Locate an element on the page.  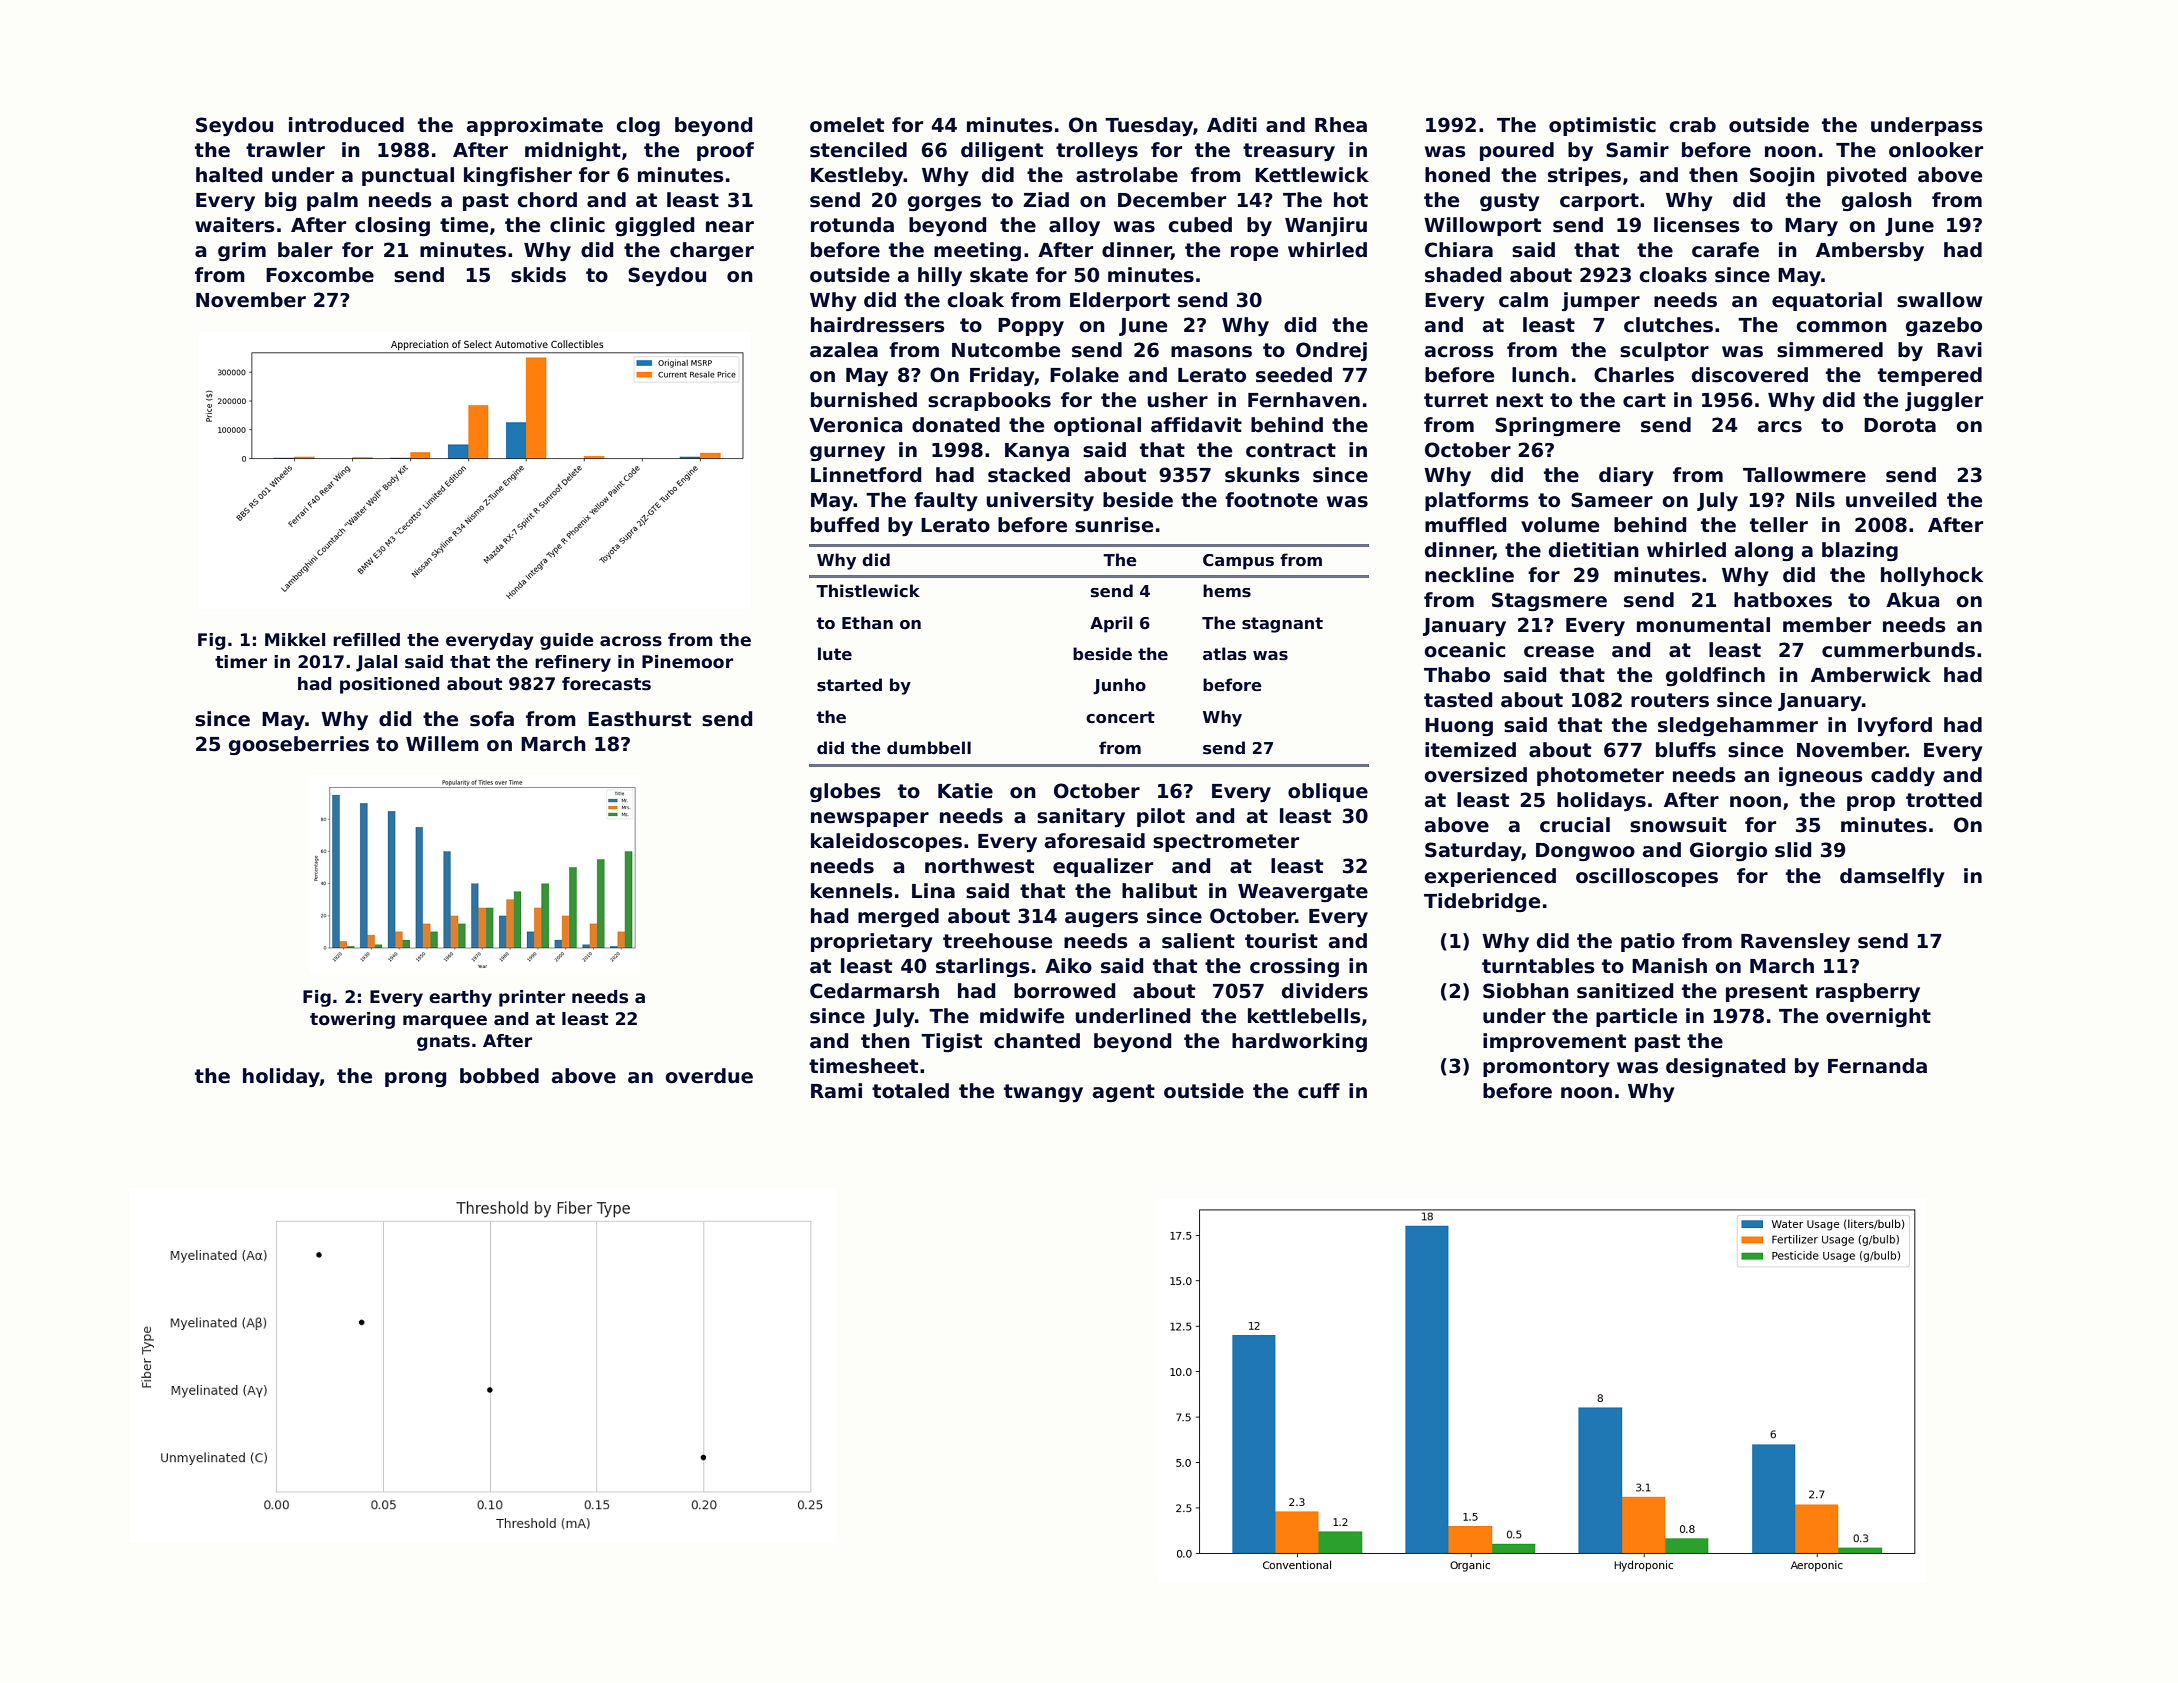
prong is located at coordinates (416, 1079).
